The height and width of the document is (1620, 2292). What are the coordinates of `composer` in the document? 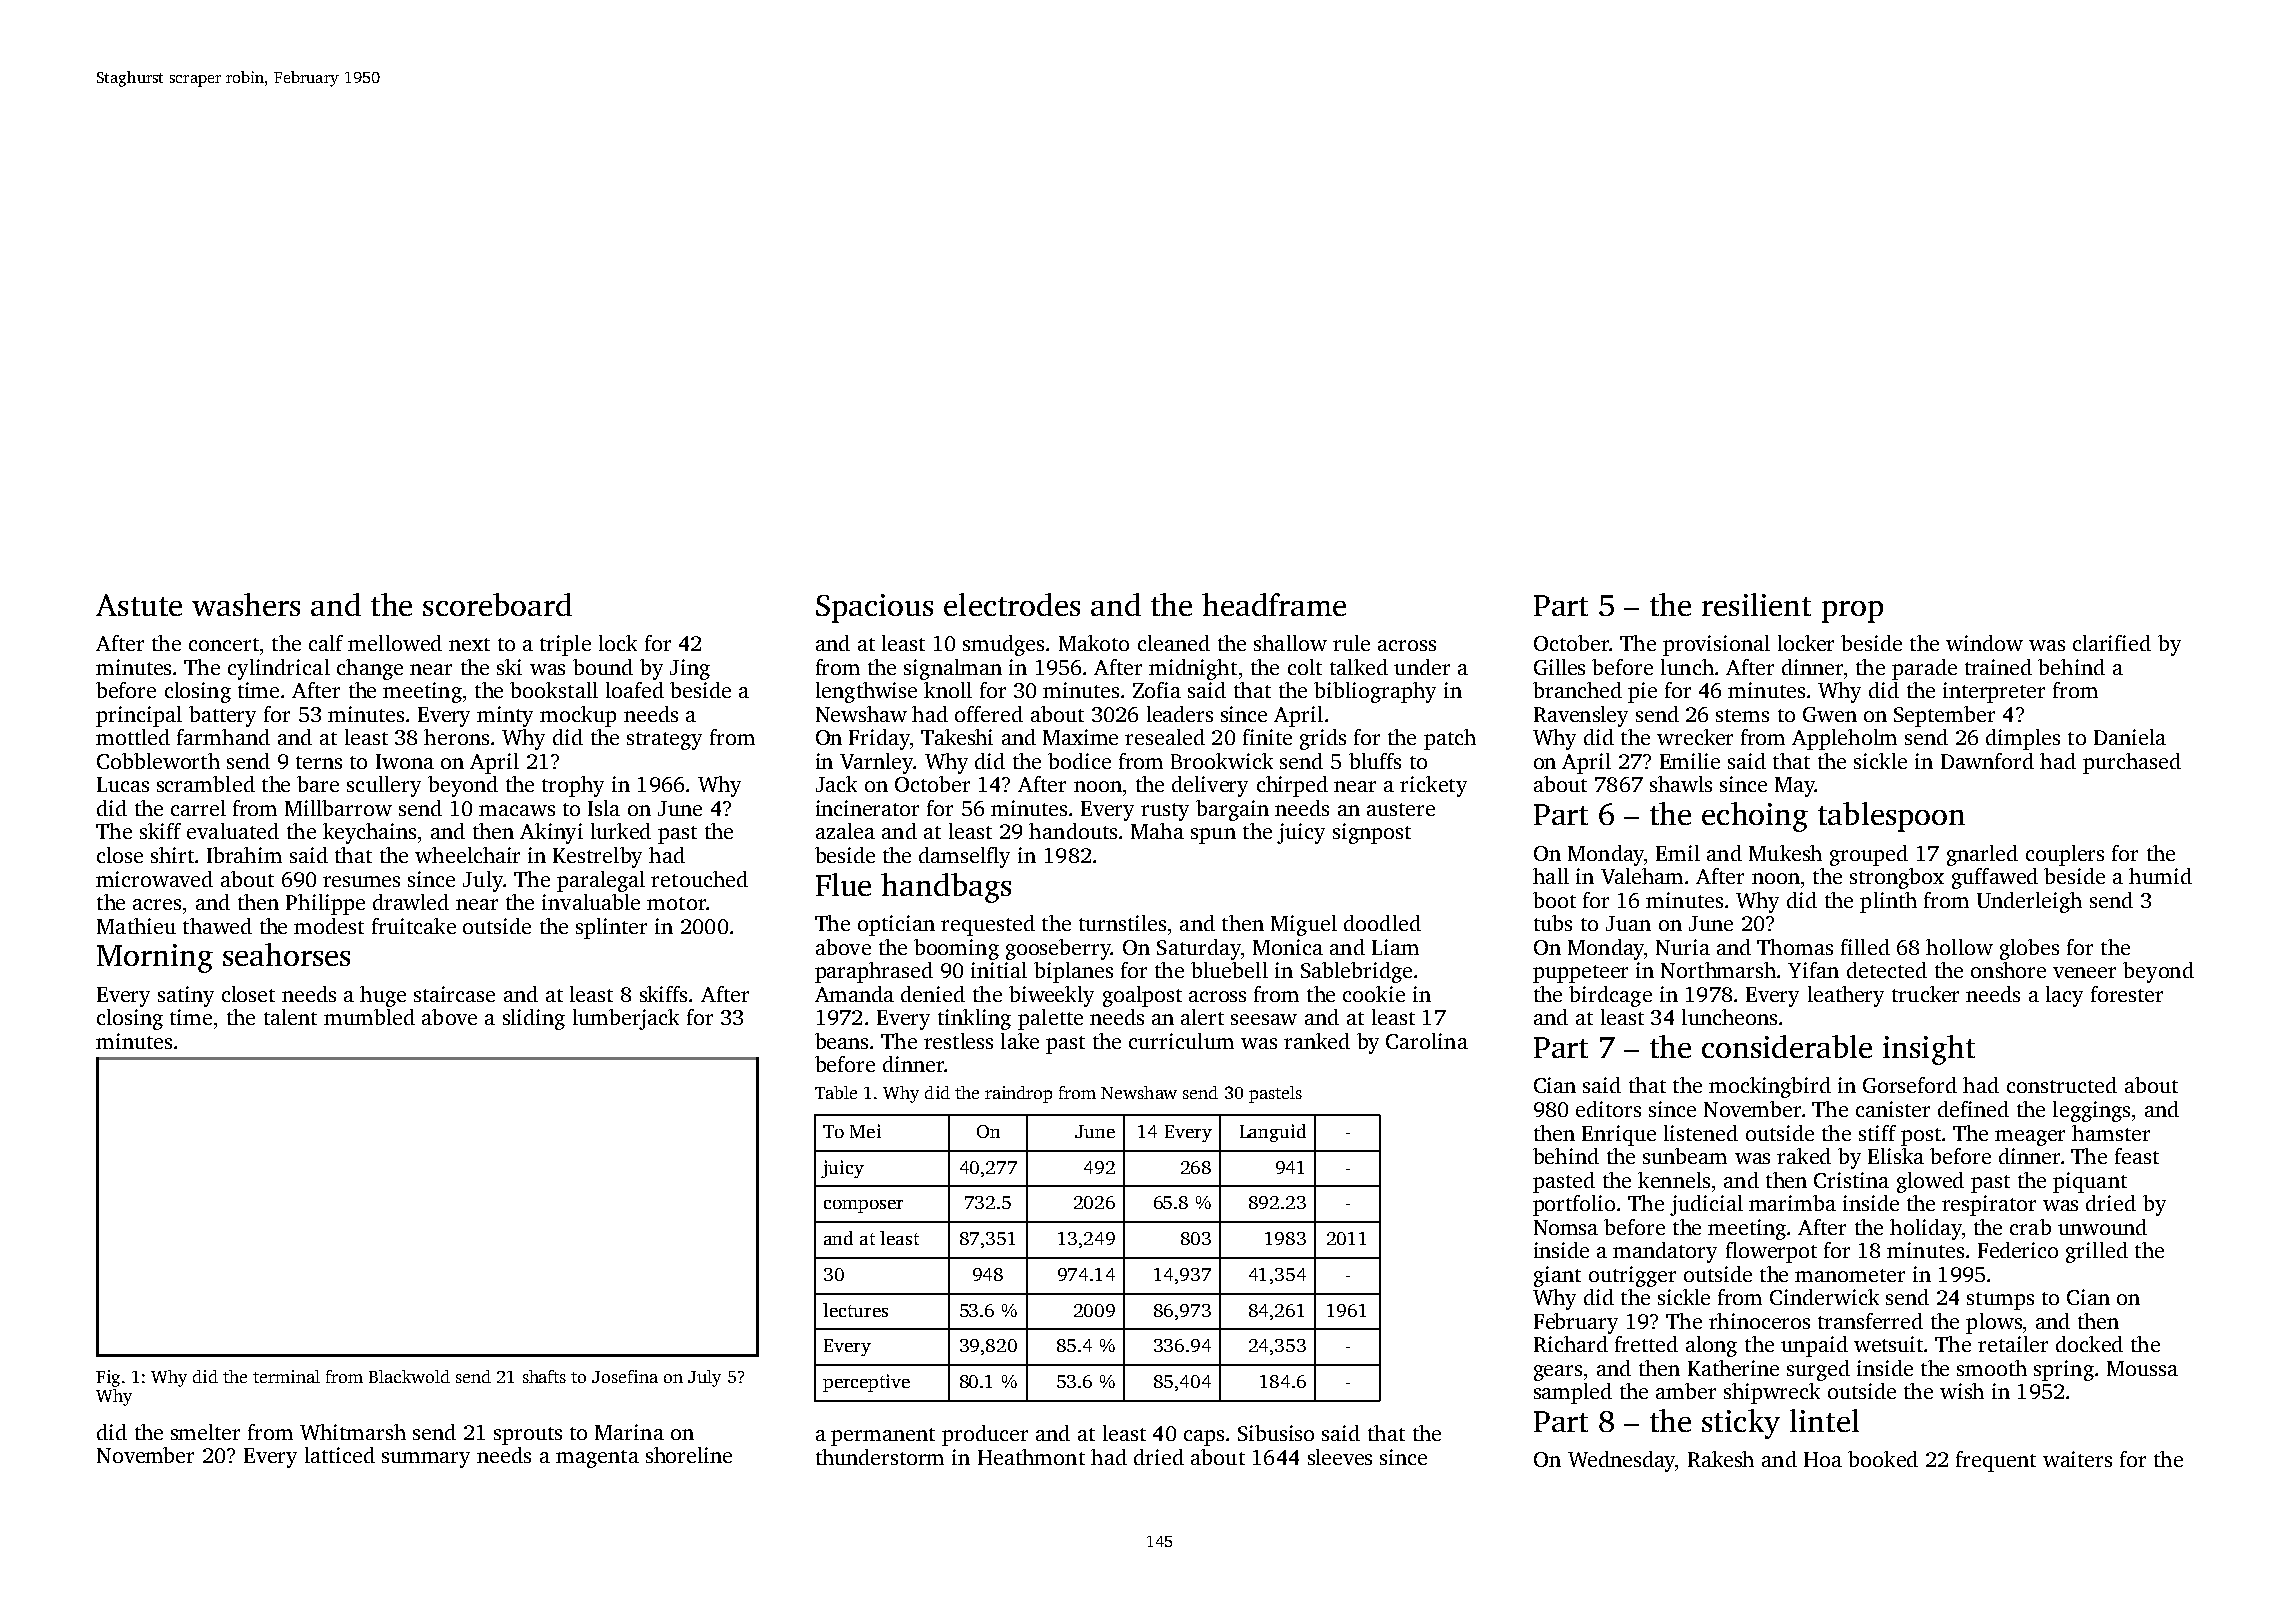 It's located at (863, 1206).
